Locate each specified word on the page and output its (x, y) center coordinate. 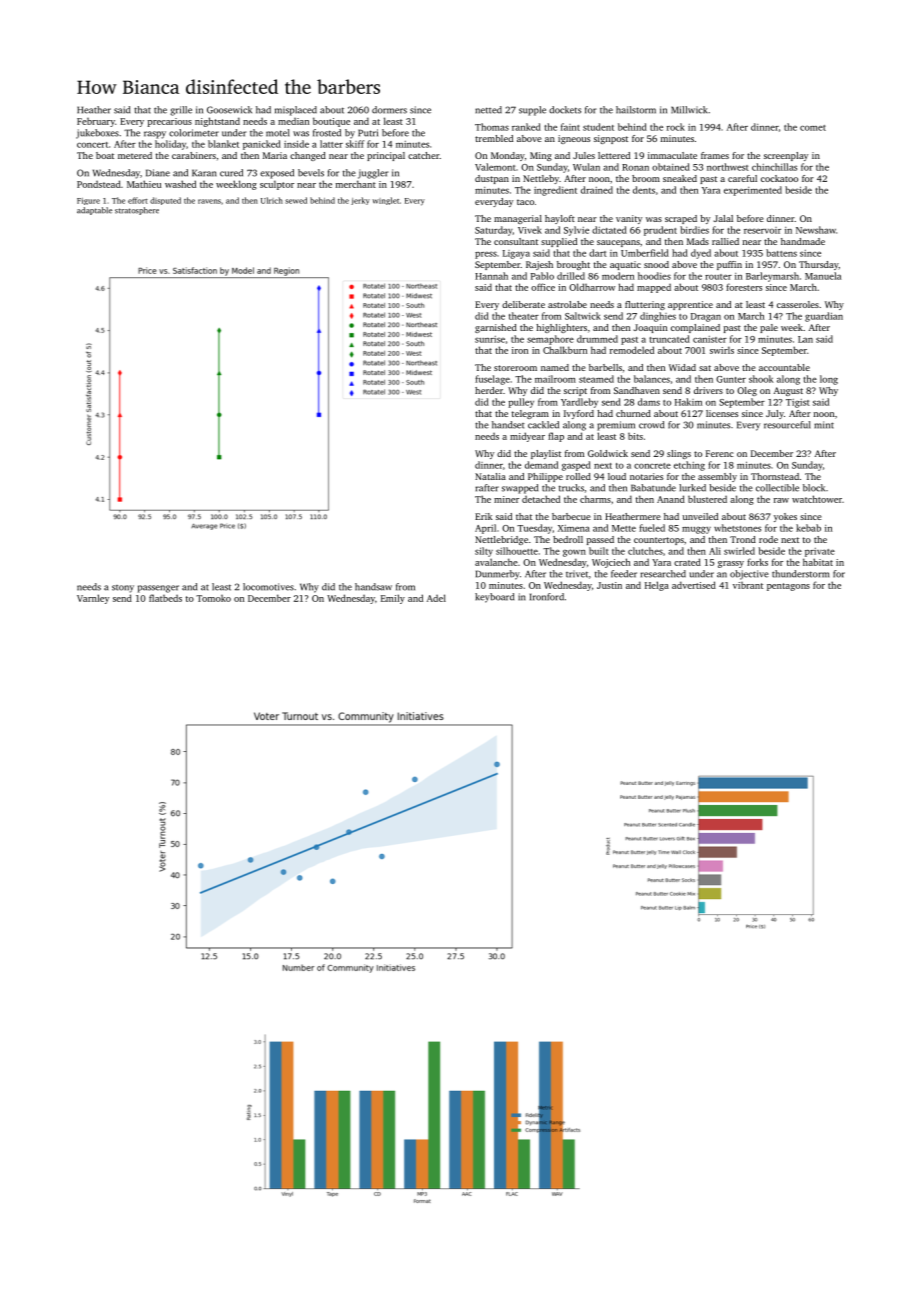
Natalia (490, 476)
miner (506, 499)
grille (181, 111)
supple (532, 111)
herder (489, 390)
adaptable (94, 211)
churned (633, 413)
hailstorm (636, 110)
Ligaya (516, 254)
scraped (681, 219)
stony (123, 589)
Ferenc (719, 453)
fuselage (492, 380)
